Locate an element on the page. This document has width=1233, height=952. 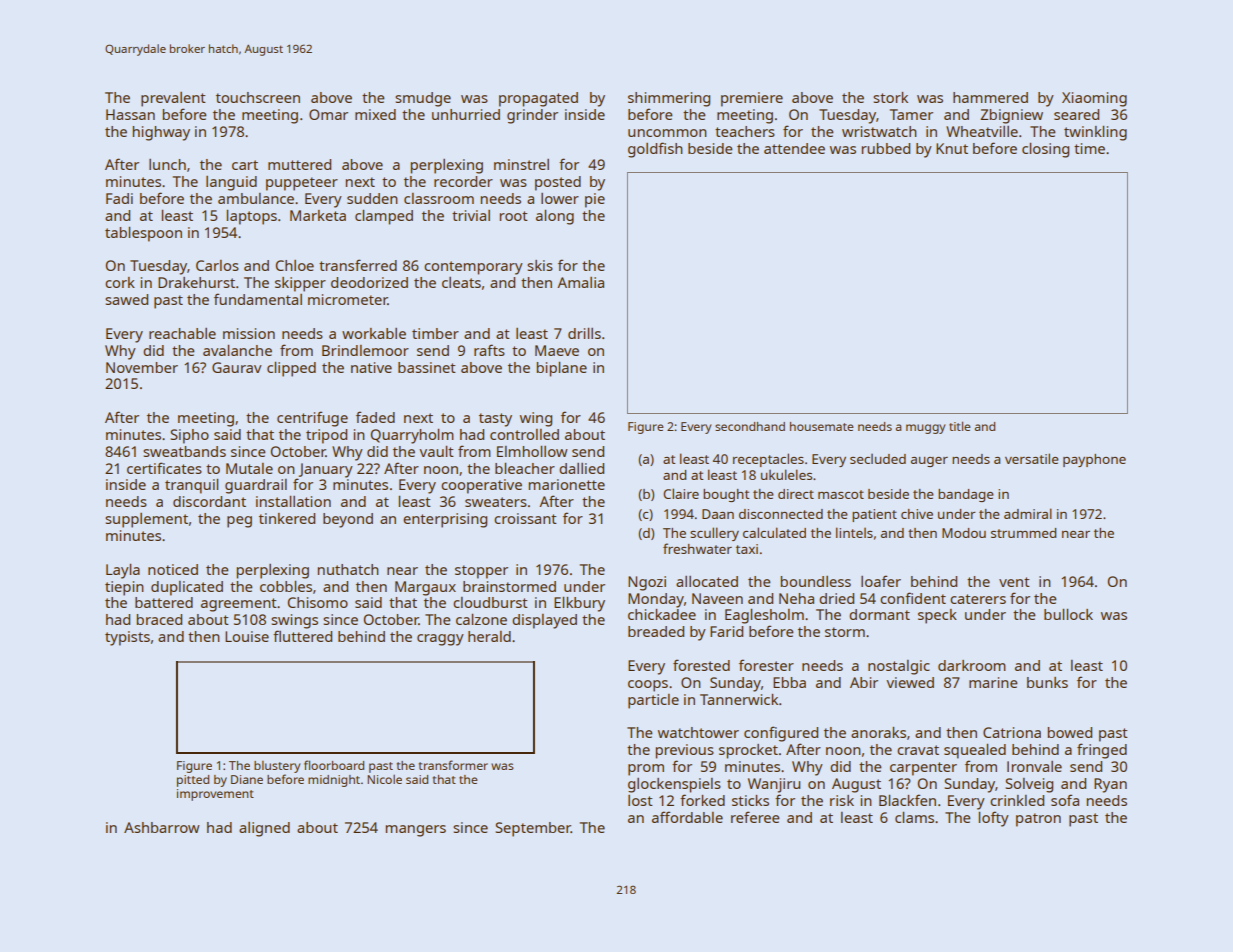
payphone is located at coordinates (1094, 460).
